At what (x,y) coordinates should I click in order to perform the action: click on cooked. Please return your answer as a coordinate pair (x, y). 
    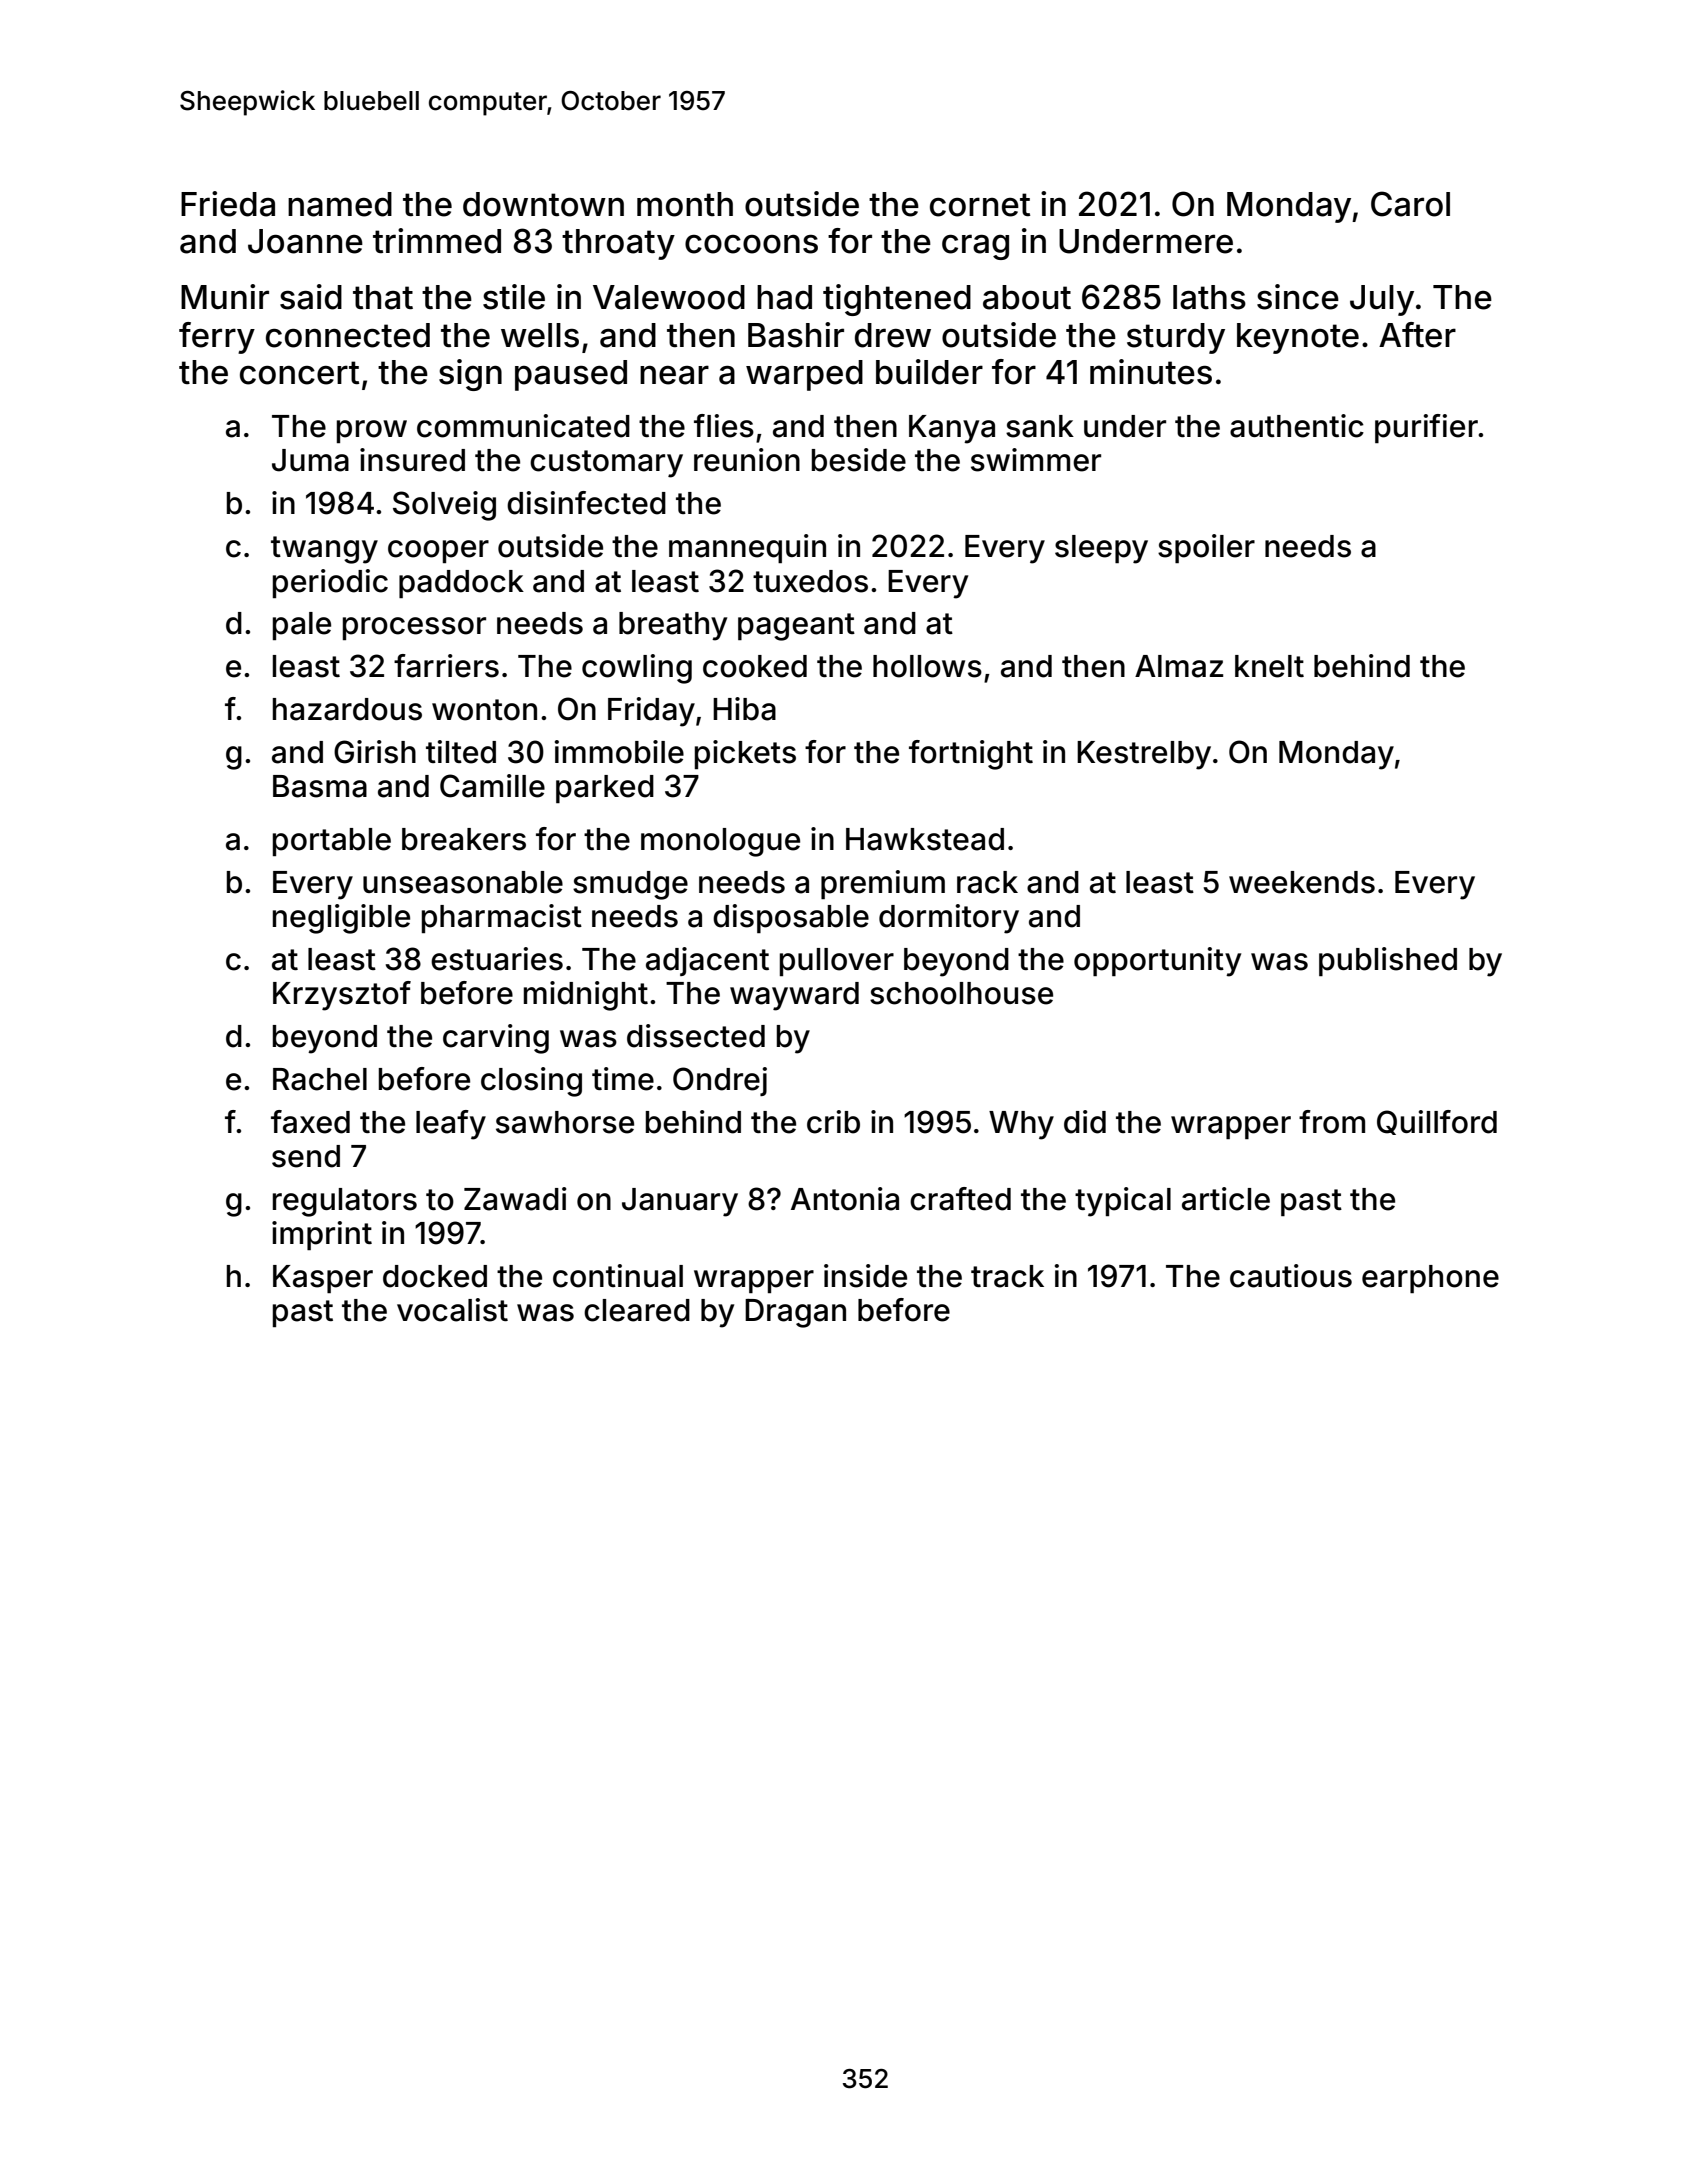
    Looking at the image, I should click on (755, 666).
